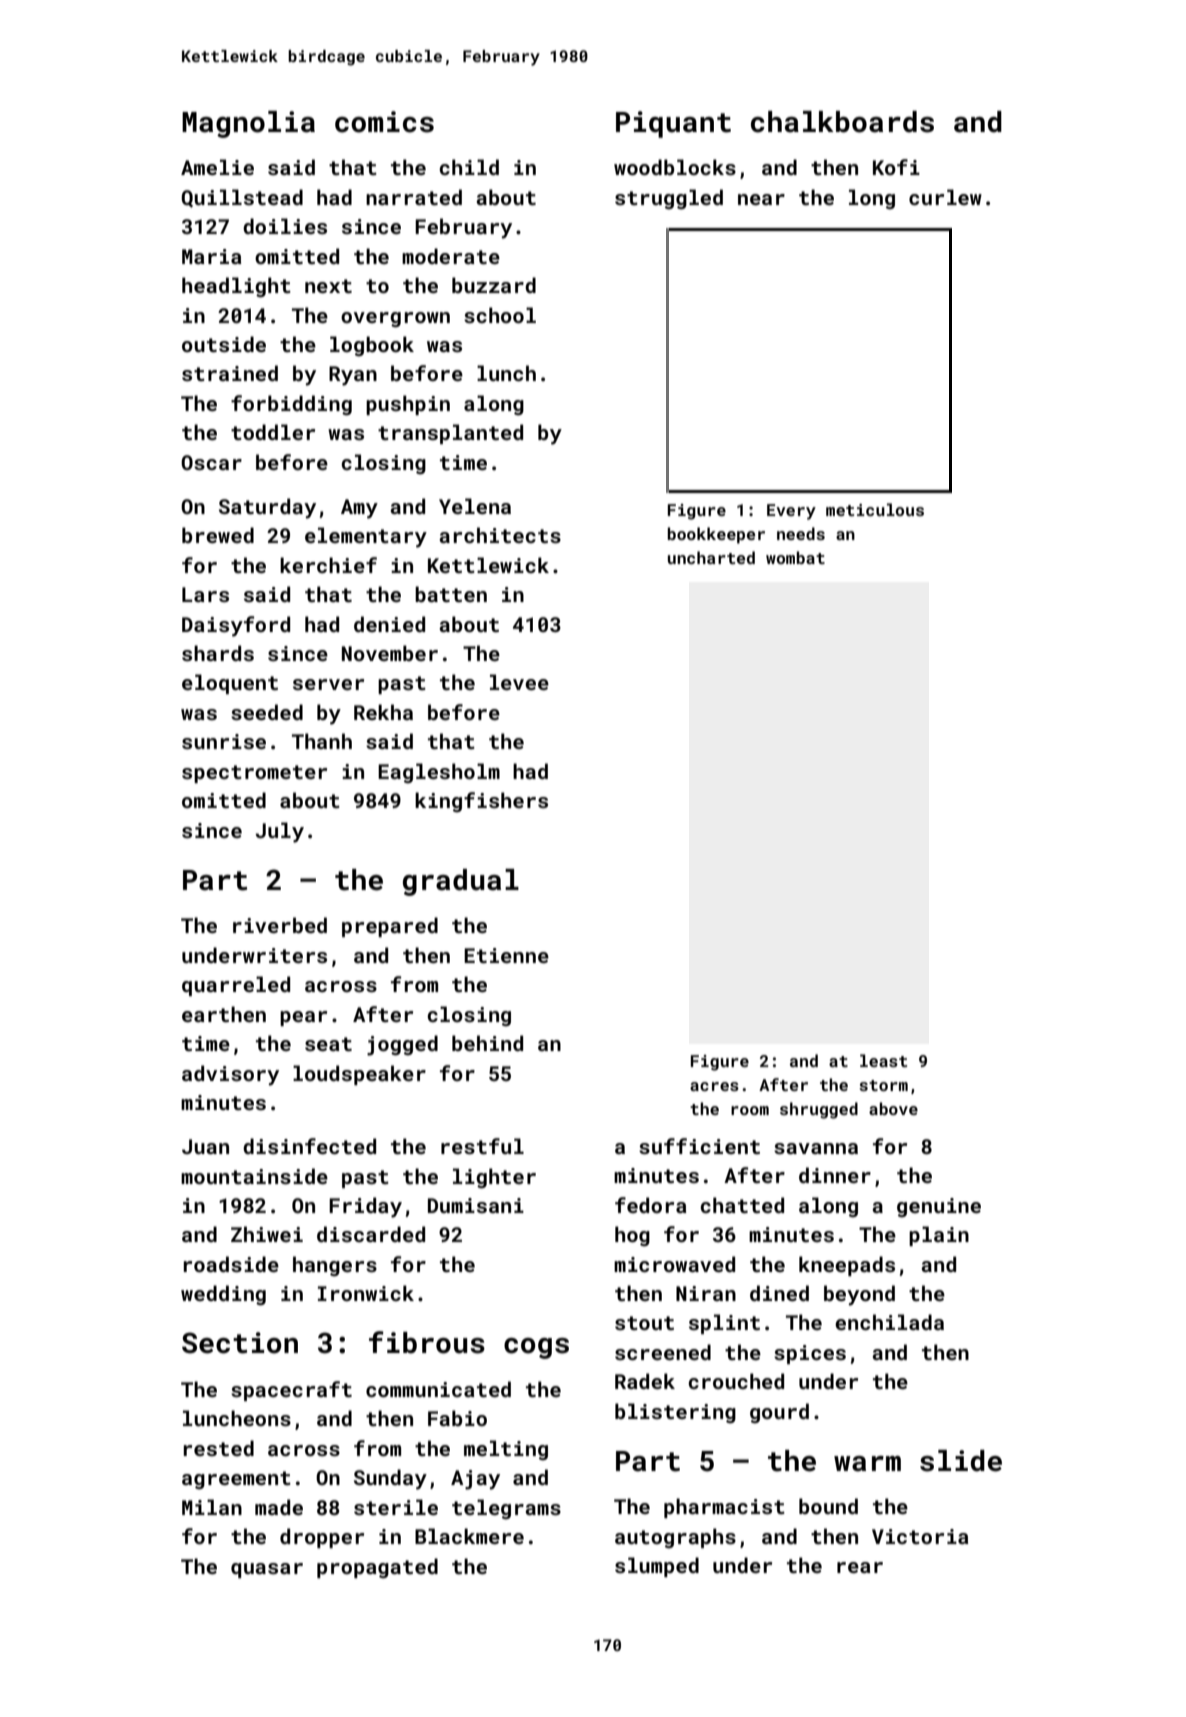 The image size is (1186, 1717). What do you see at coordinates (205, 594) in the page?
I see `Lars` at bounding box center [205, 594].
